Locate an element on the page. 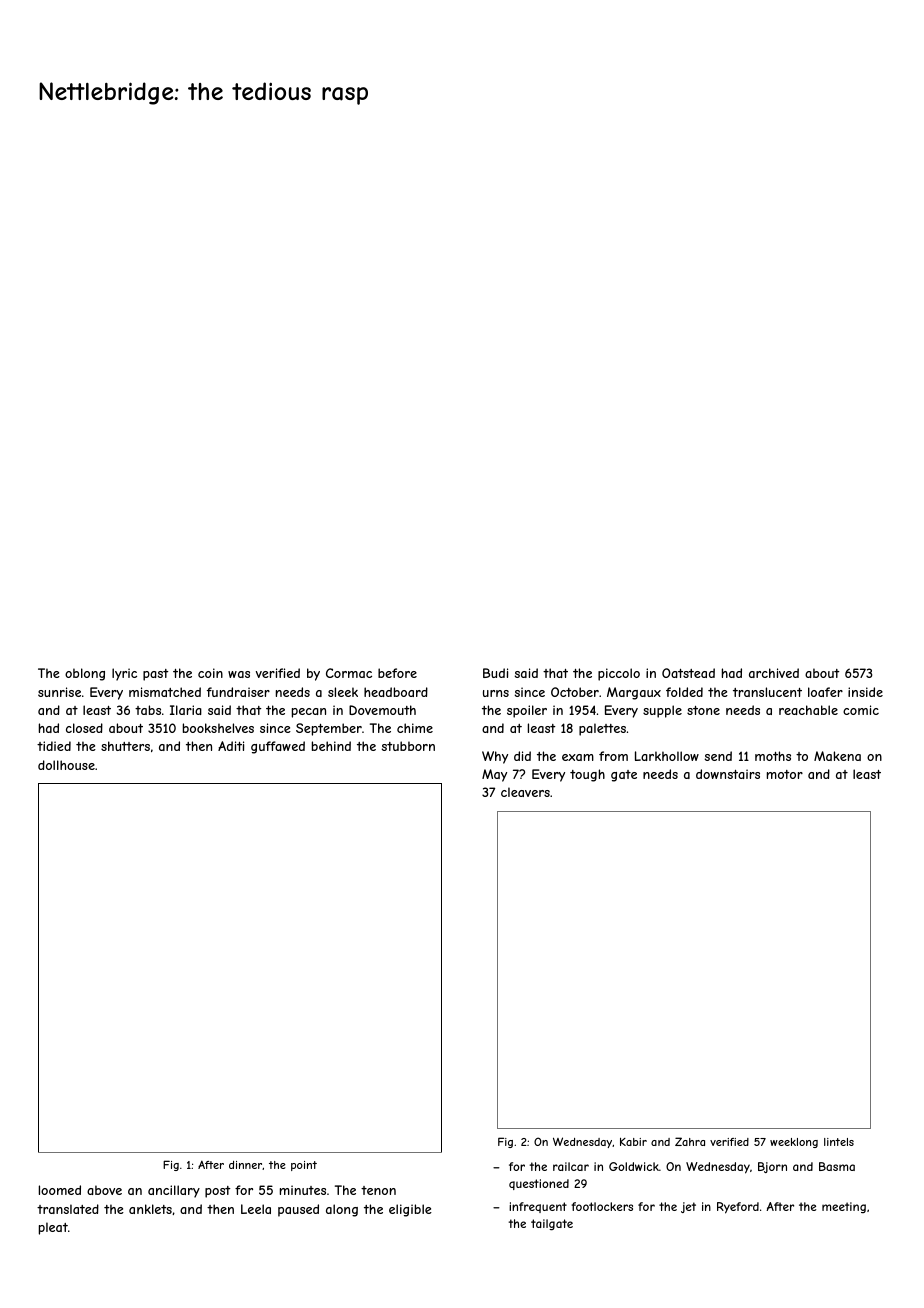 This image has height=1308, width=924. Oatstead is located at coordinates (688, 673).
